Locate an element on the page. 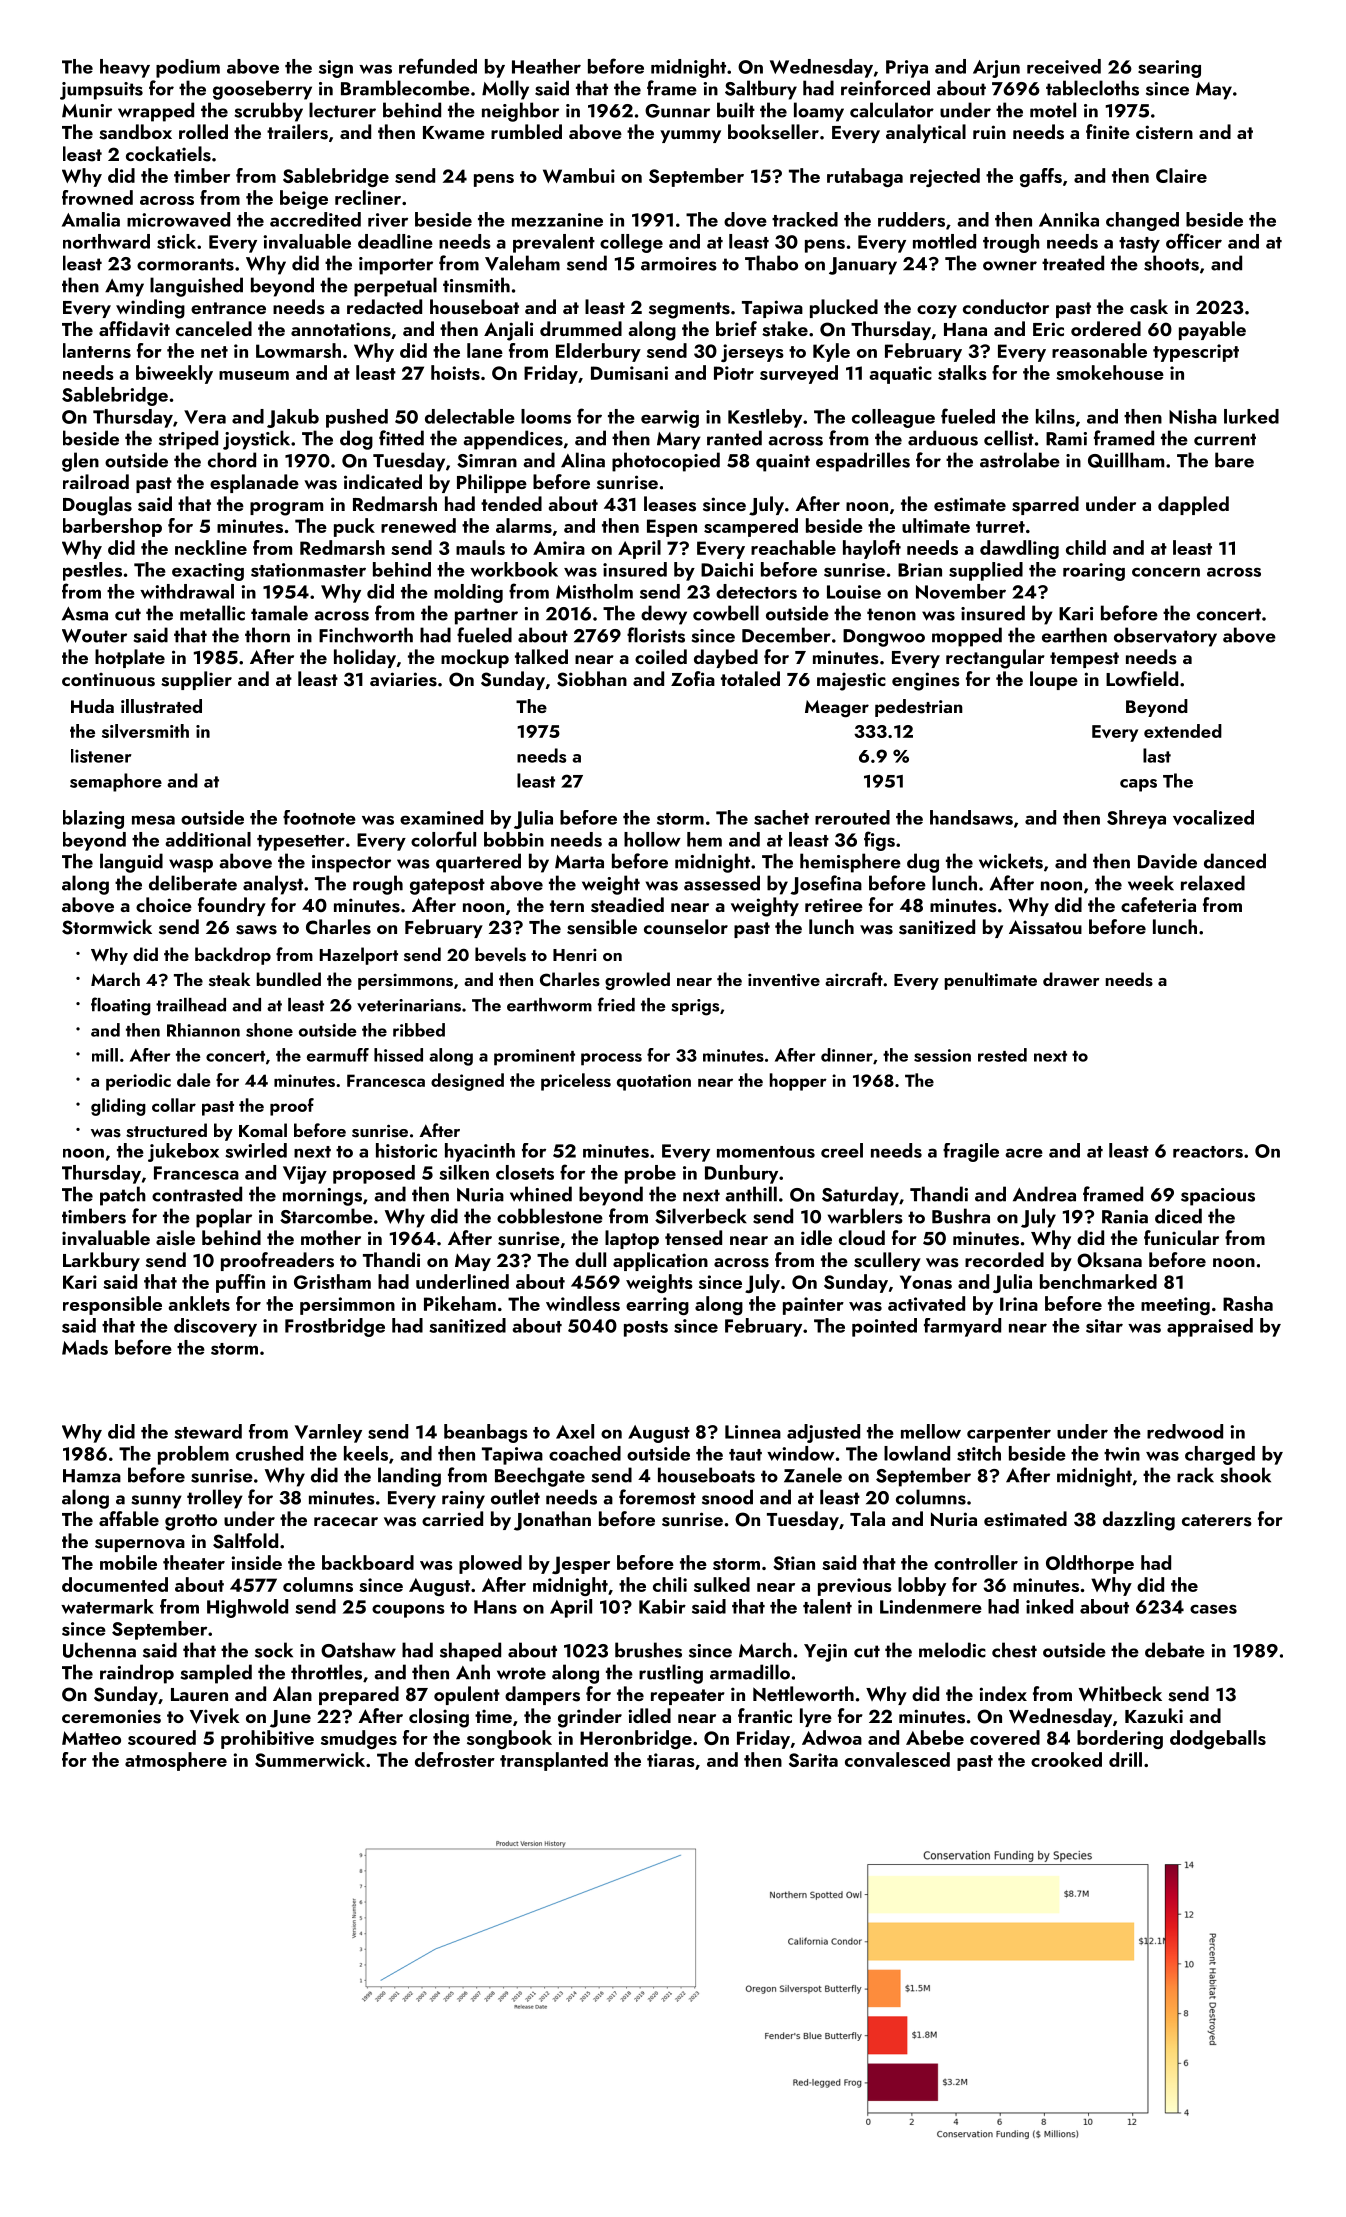 This document has height=2217, width=1346. Frostbridge is located at coordinates (335, 1327).
